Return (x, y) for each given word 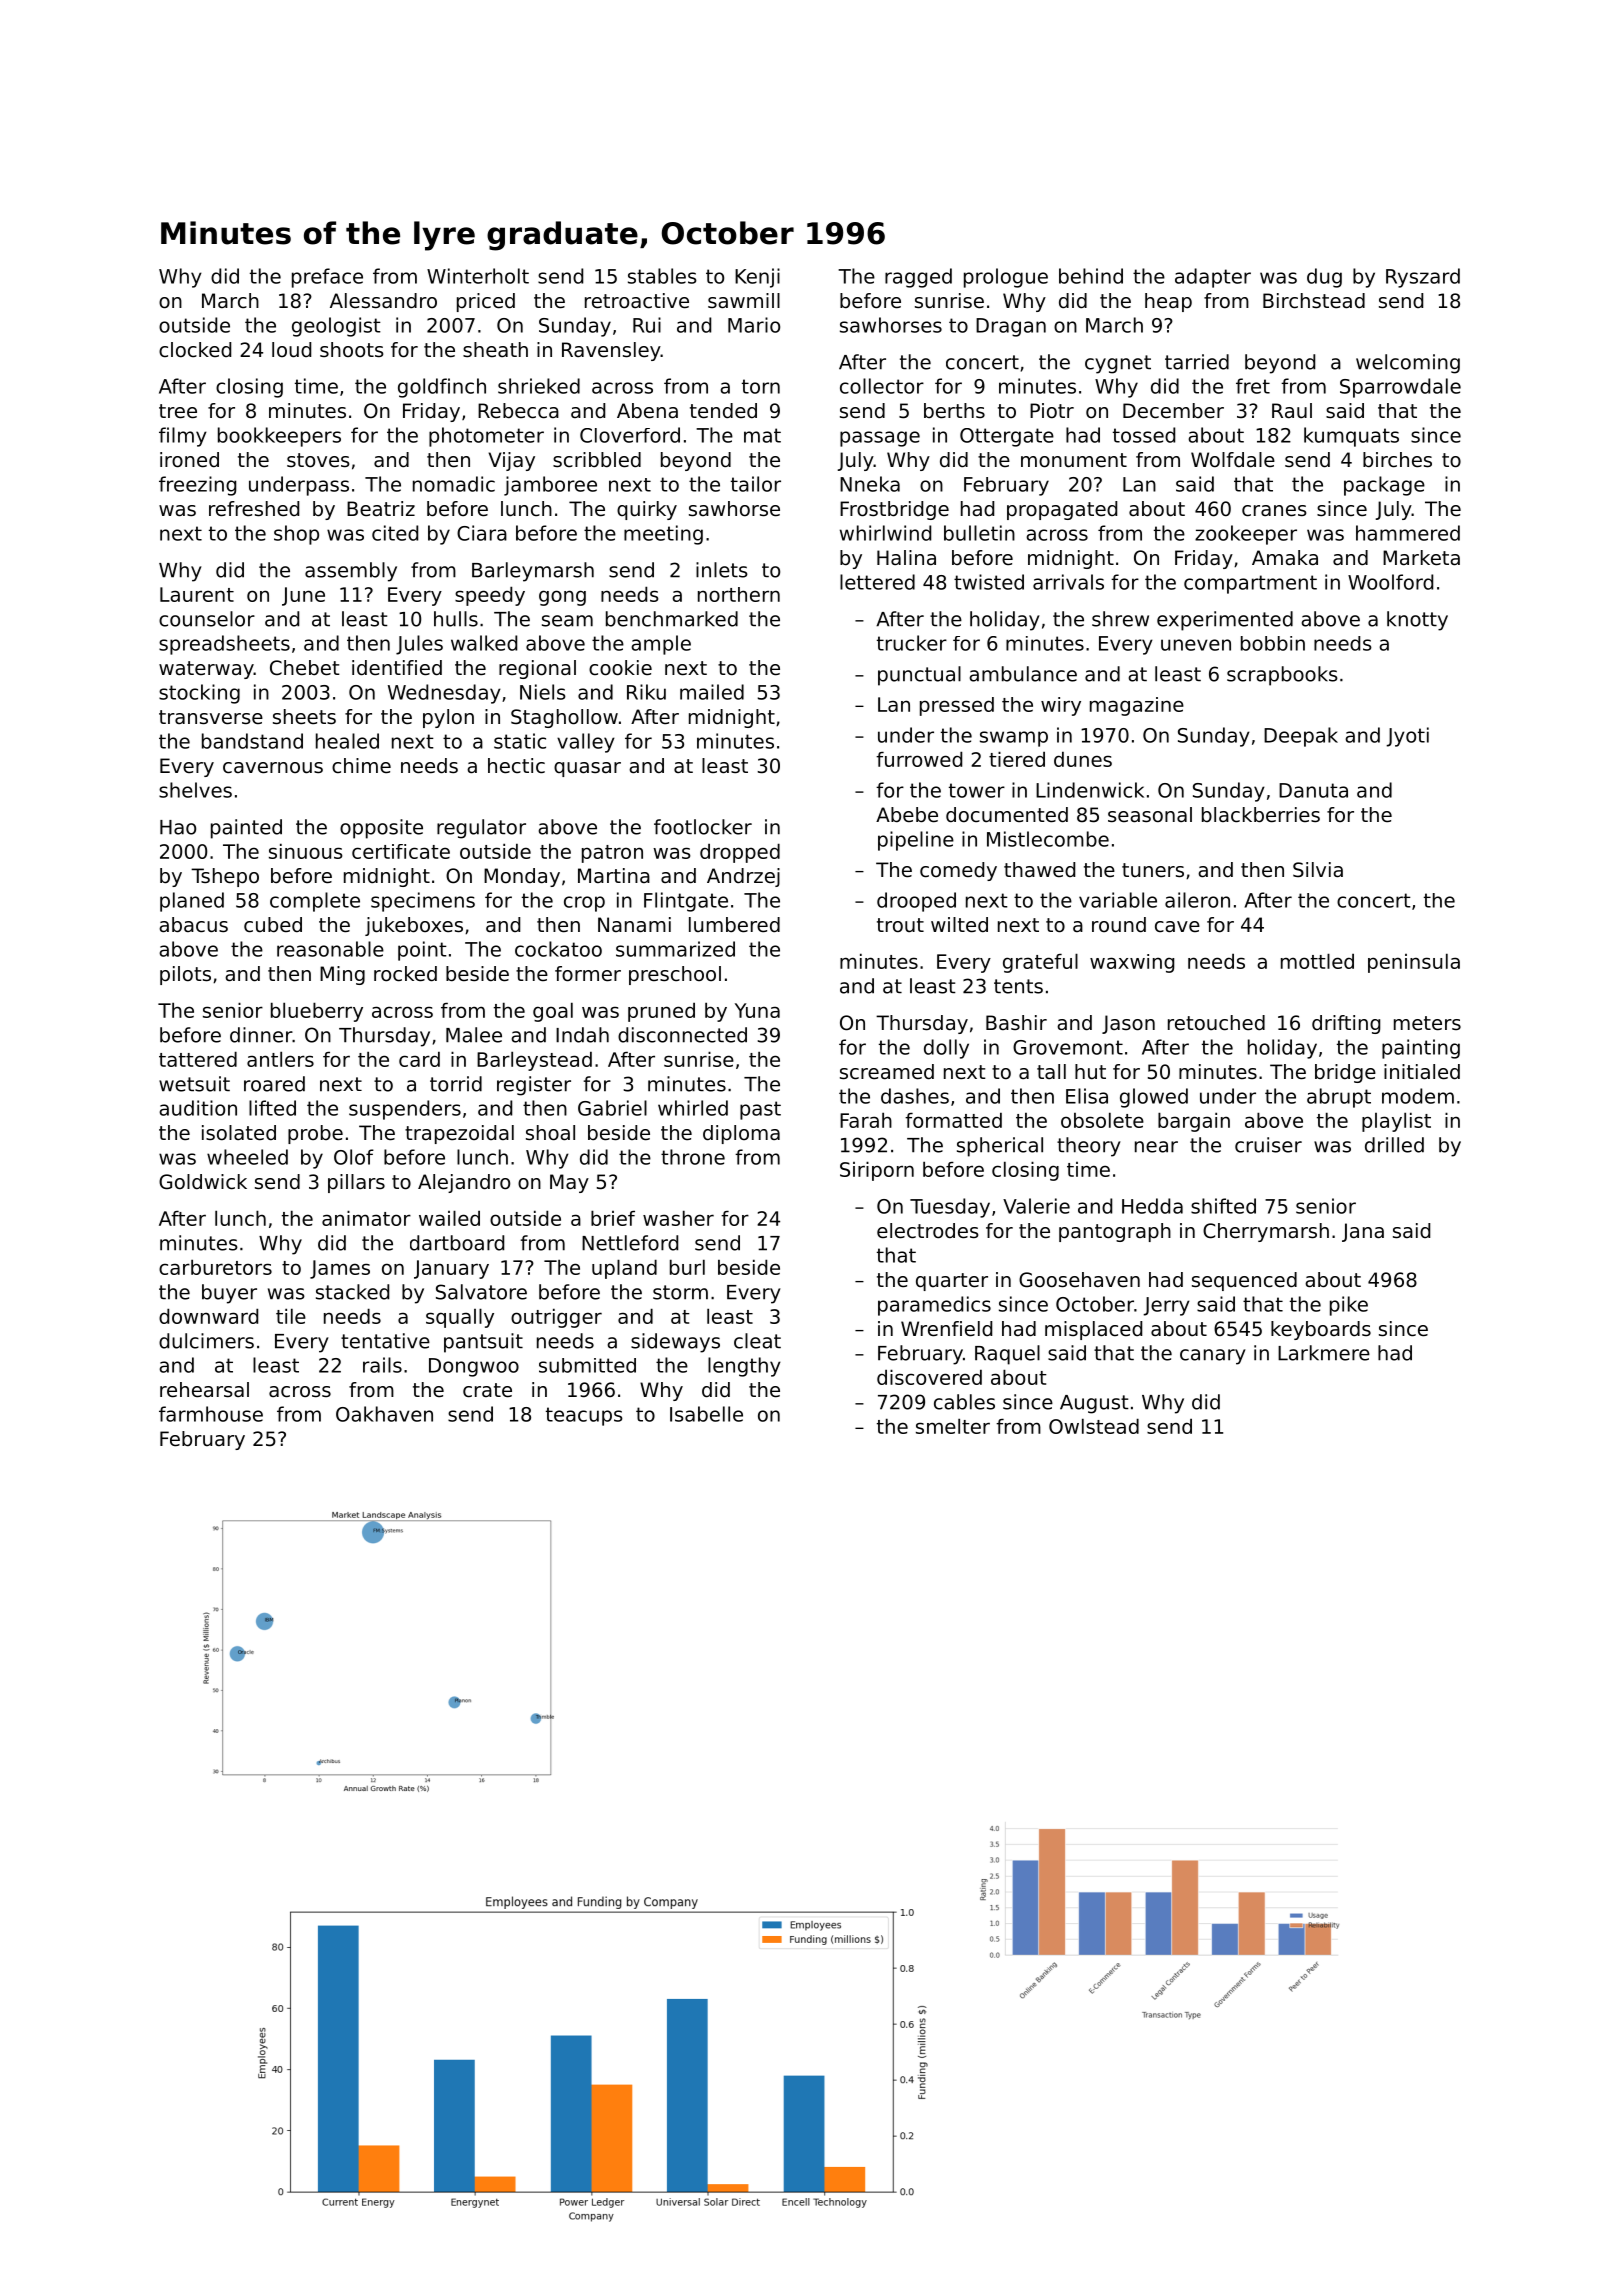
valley (586, 743)
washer (678, 1218)
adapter (1213, 278)
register (534, 1086)
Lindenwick (1090, 790)
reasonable (330, 949)
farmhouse (211, 1414)
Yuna (757, 1010)
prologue (1006, 278)
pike (1349, 1306)
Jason (1128, 1024)
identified (397, 668)
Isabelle (706, 1414)
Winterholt (478, 276)
